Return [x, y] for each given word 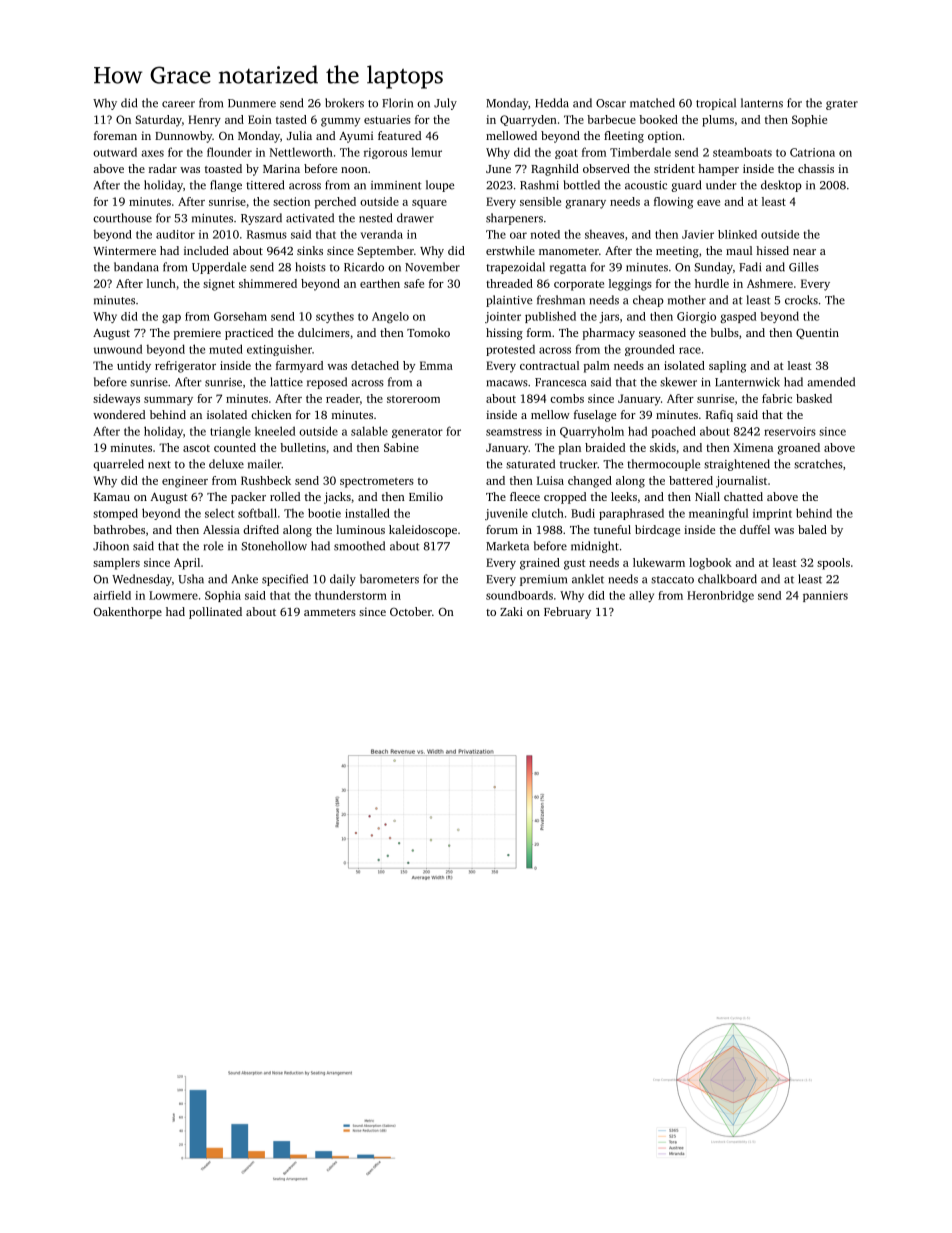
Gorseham [240, 316]
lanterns [762, 103]
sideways [116, 400]
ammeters [330, 612]
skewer [678, 382]
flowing [673, 203]
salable [369, 431]
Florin [397, 103]
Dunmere [252, 103]
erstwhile [510, 250]
